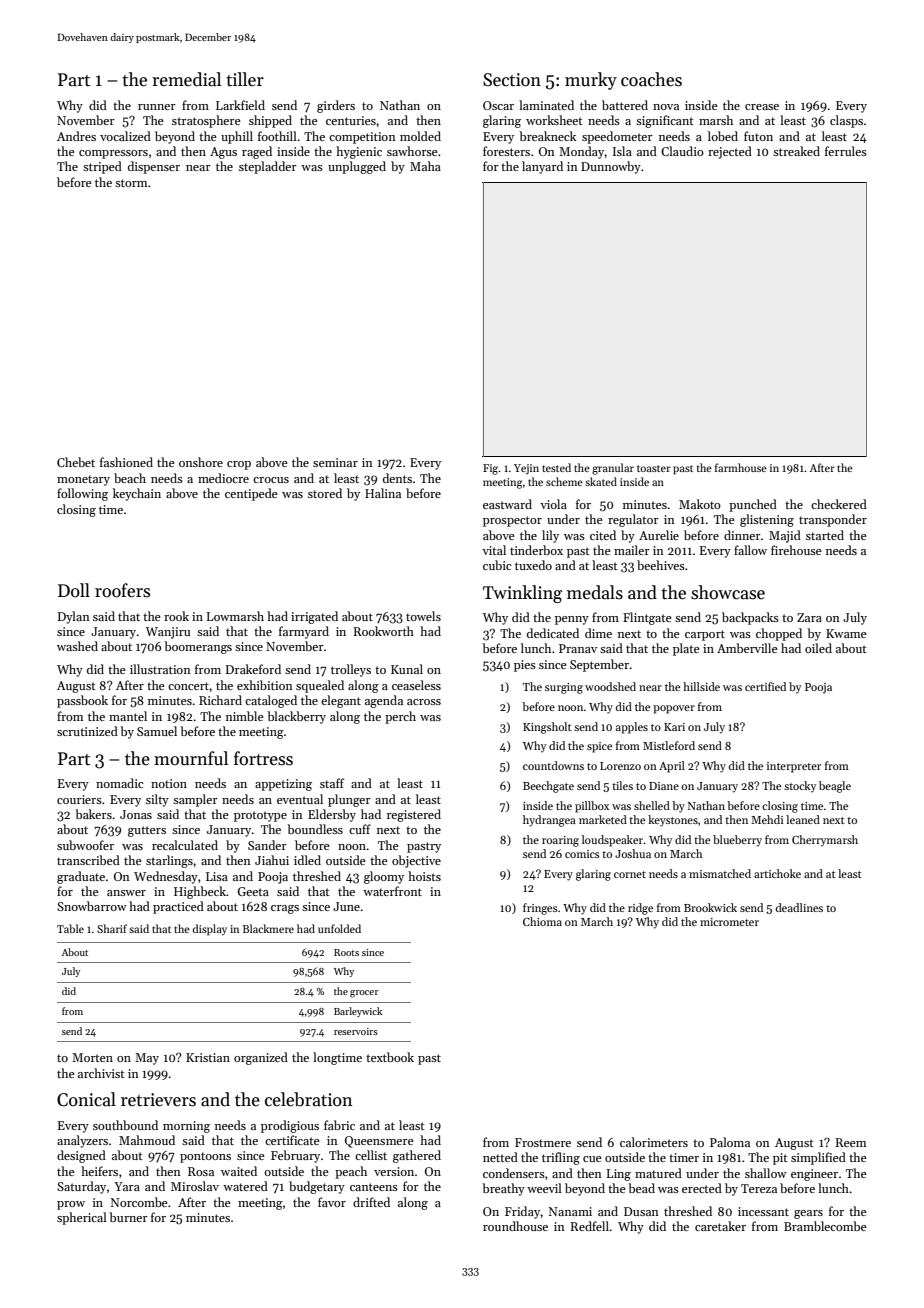 This screenshot has width=924, height=1308. Describe the element at coordinates (92, 906) in the screenshot. I see `Snowbarrow` at that location.
